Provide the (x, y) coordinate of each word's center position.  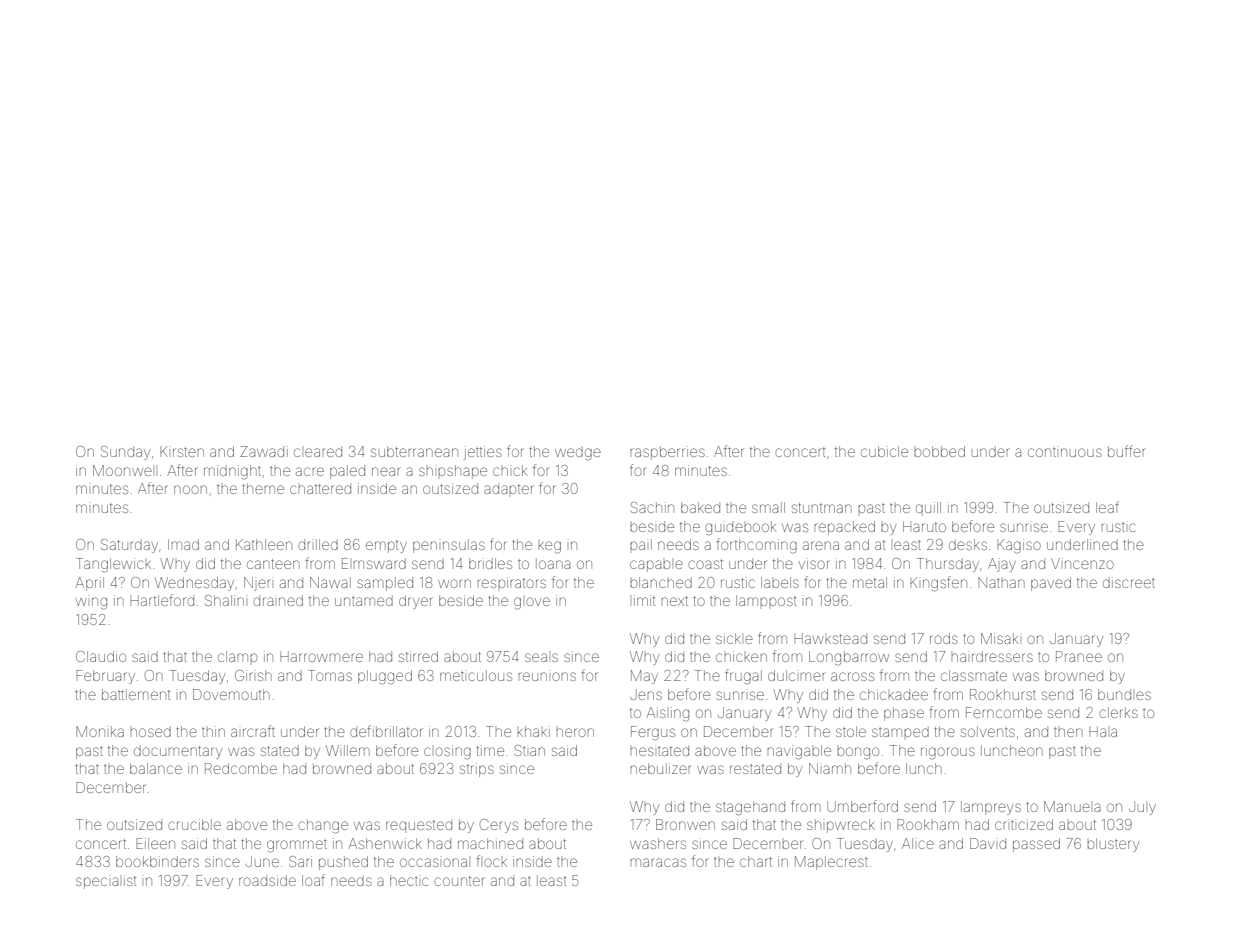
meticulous (476, 675)
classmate (974, 675)
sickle (734, 638)
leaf (1107, 507)
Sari (300, 861)
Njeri (257, 584)
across (852, 676)
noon (190, 489)
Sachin (652, 507)
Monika (100, 731)
